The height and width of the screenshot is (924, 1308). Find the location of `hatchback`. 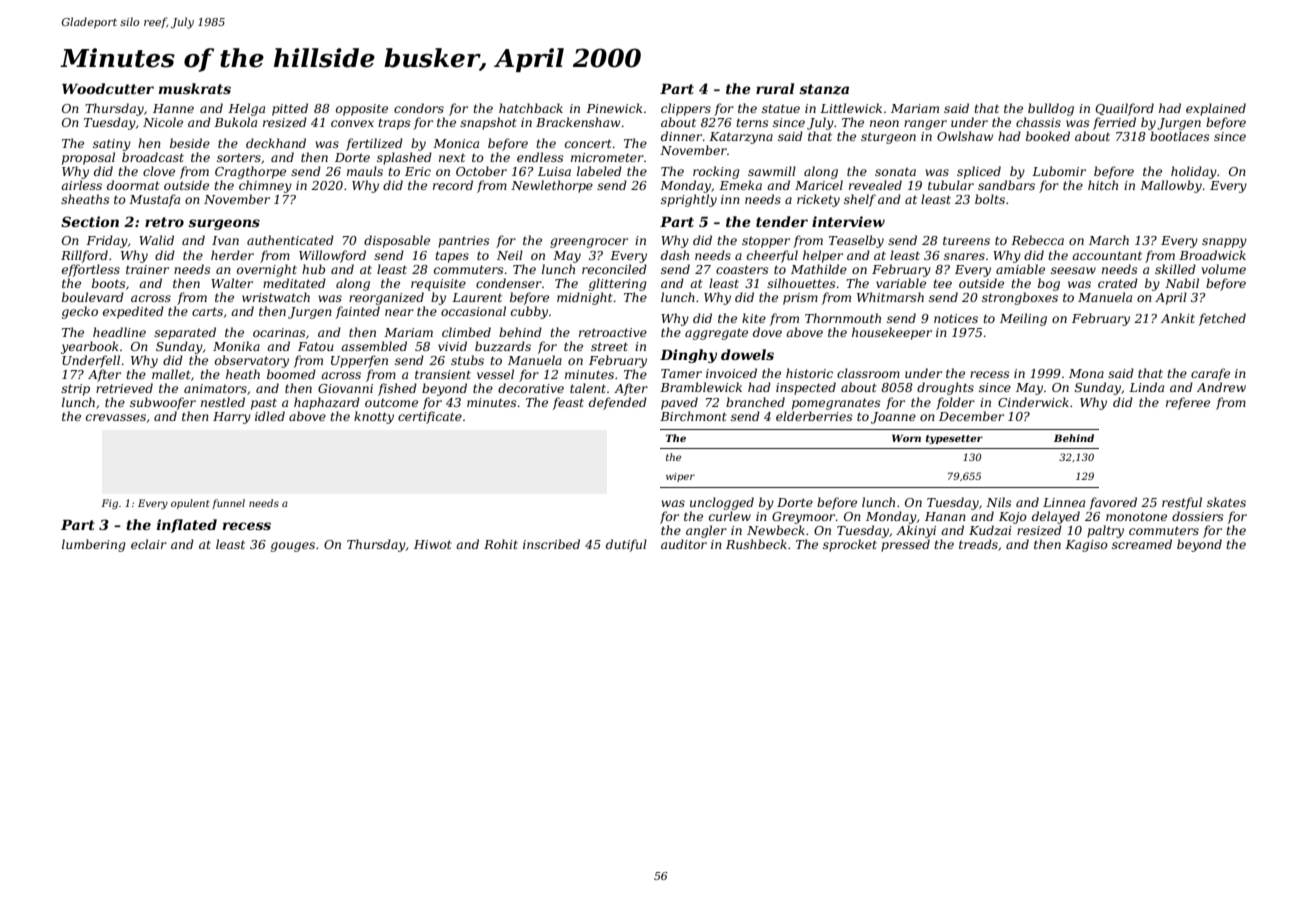

hatchback is located at coordinates (531, 108).
